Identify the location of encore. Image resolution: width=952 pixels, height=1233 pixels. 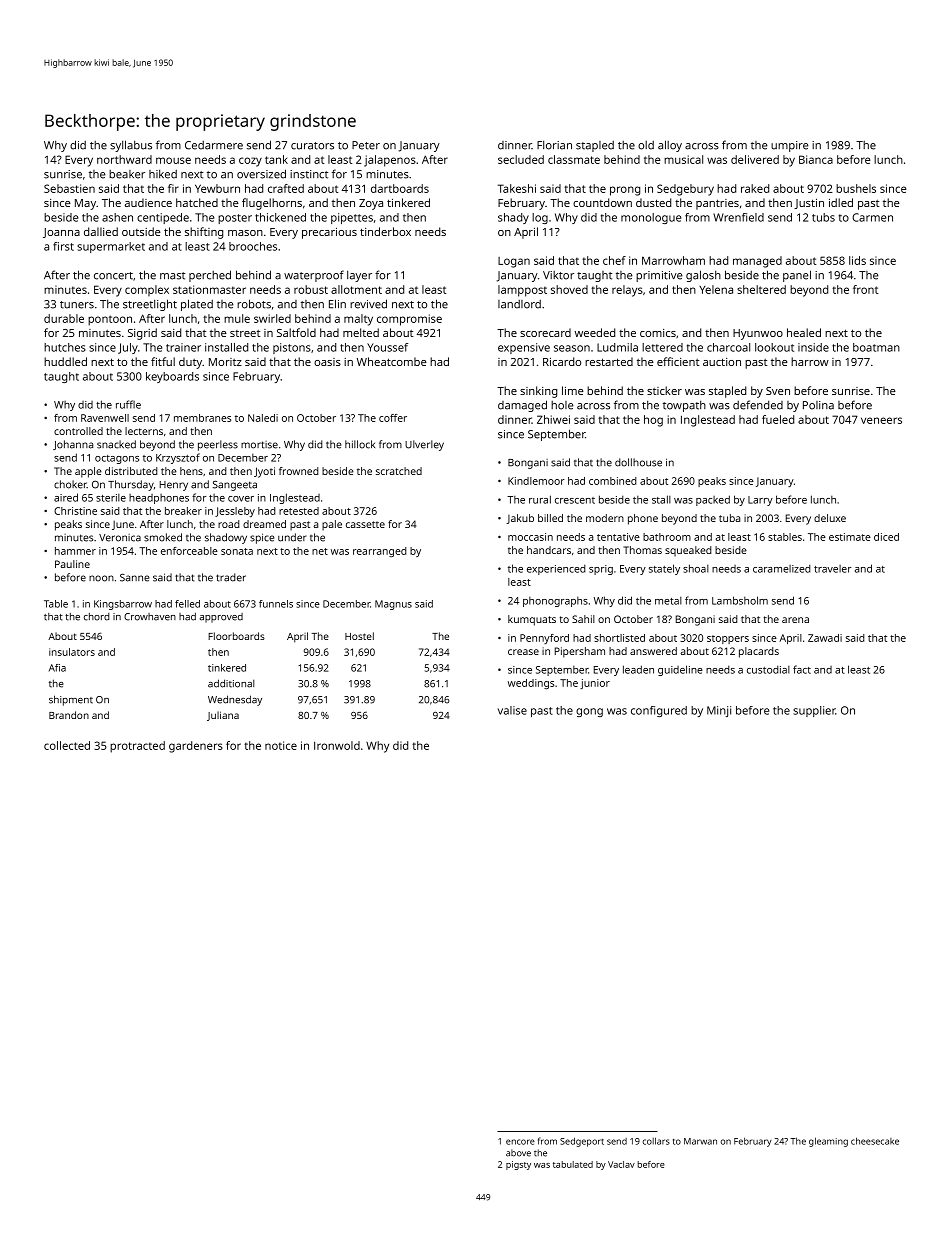
(520, 1142).
